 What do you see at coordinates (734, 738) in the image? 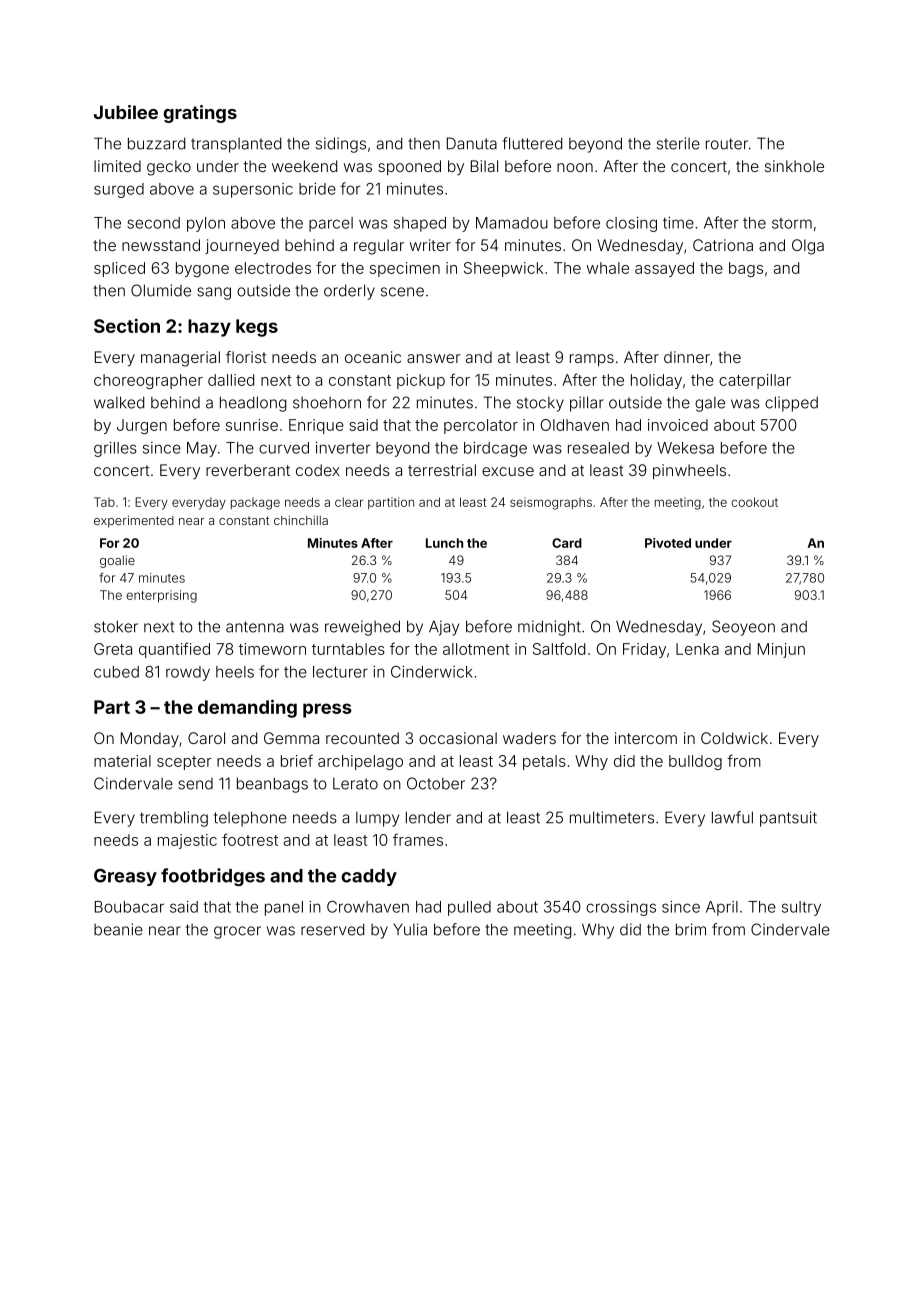
I see `Coldwick` at bounding box center [734, 738].
